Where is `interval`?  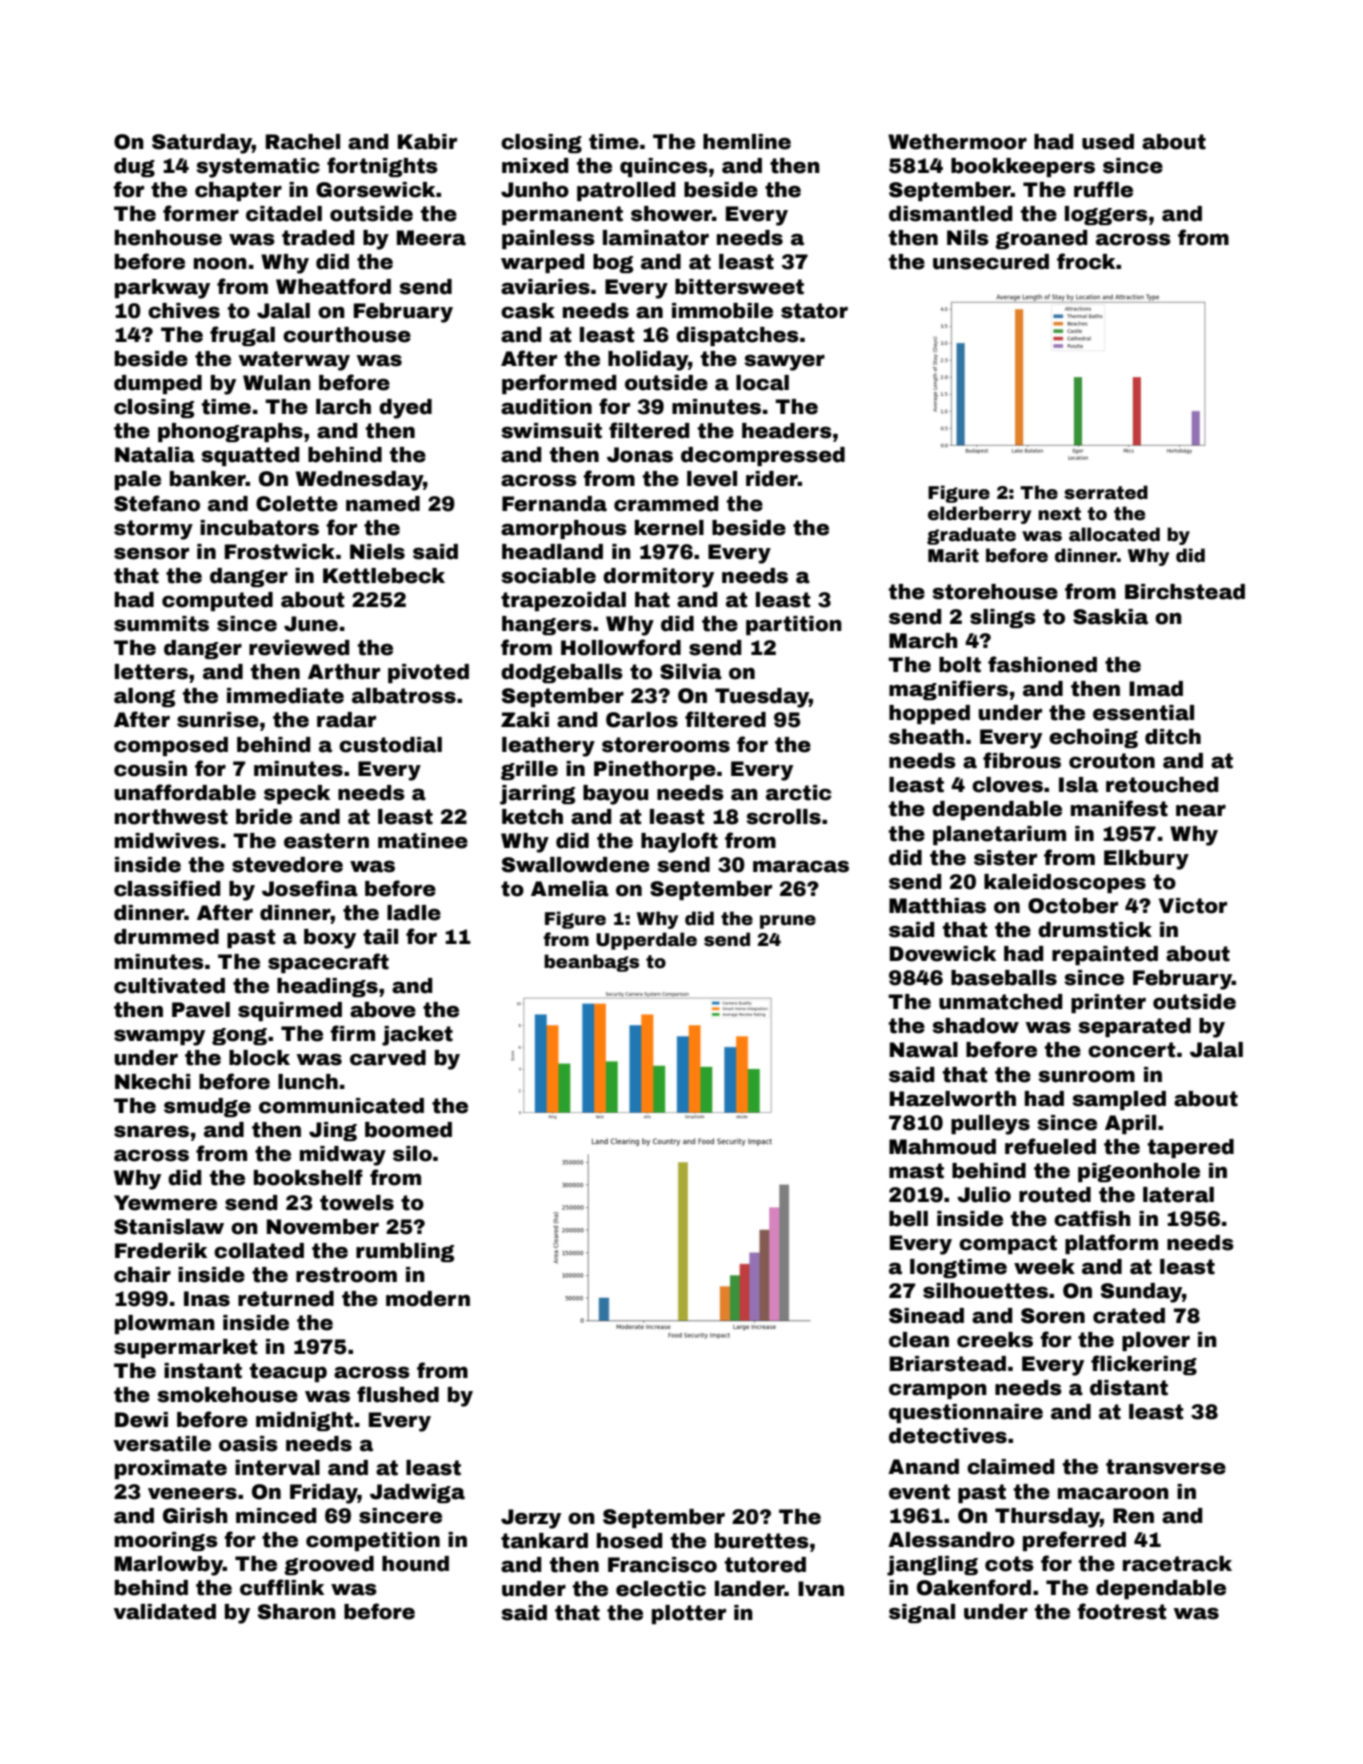
interval is located at coordinates (277, 1468).
